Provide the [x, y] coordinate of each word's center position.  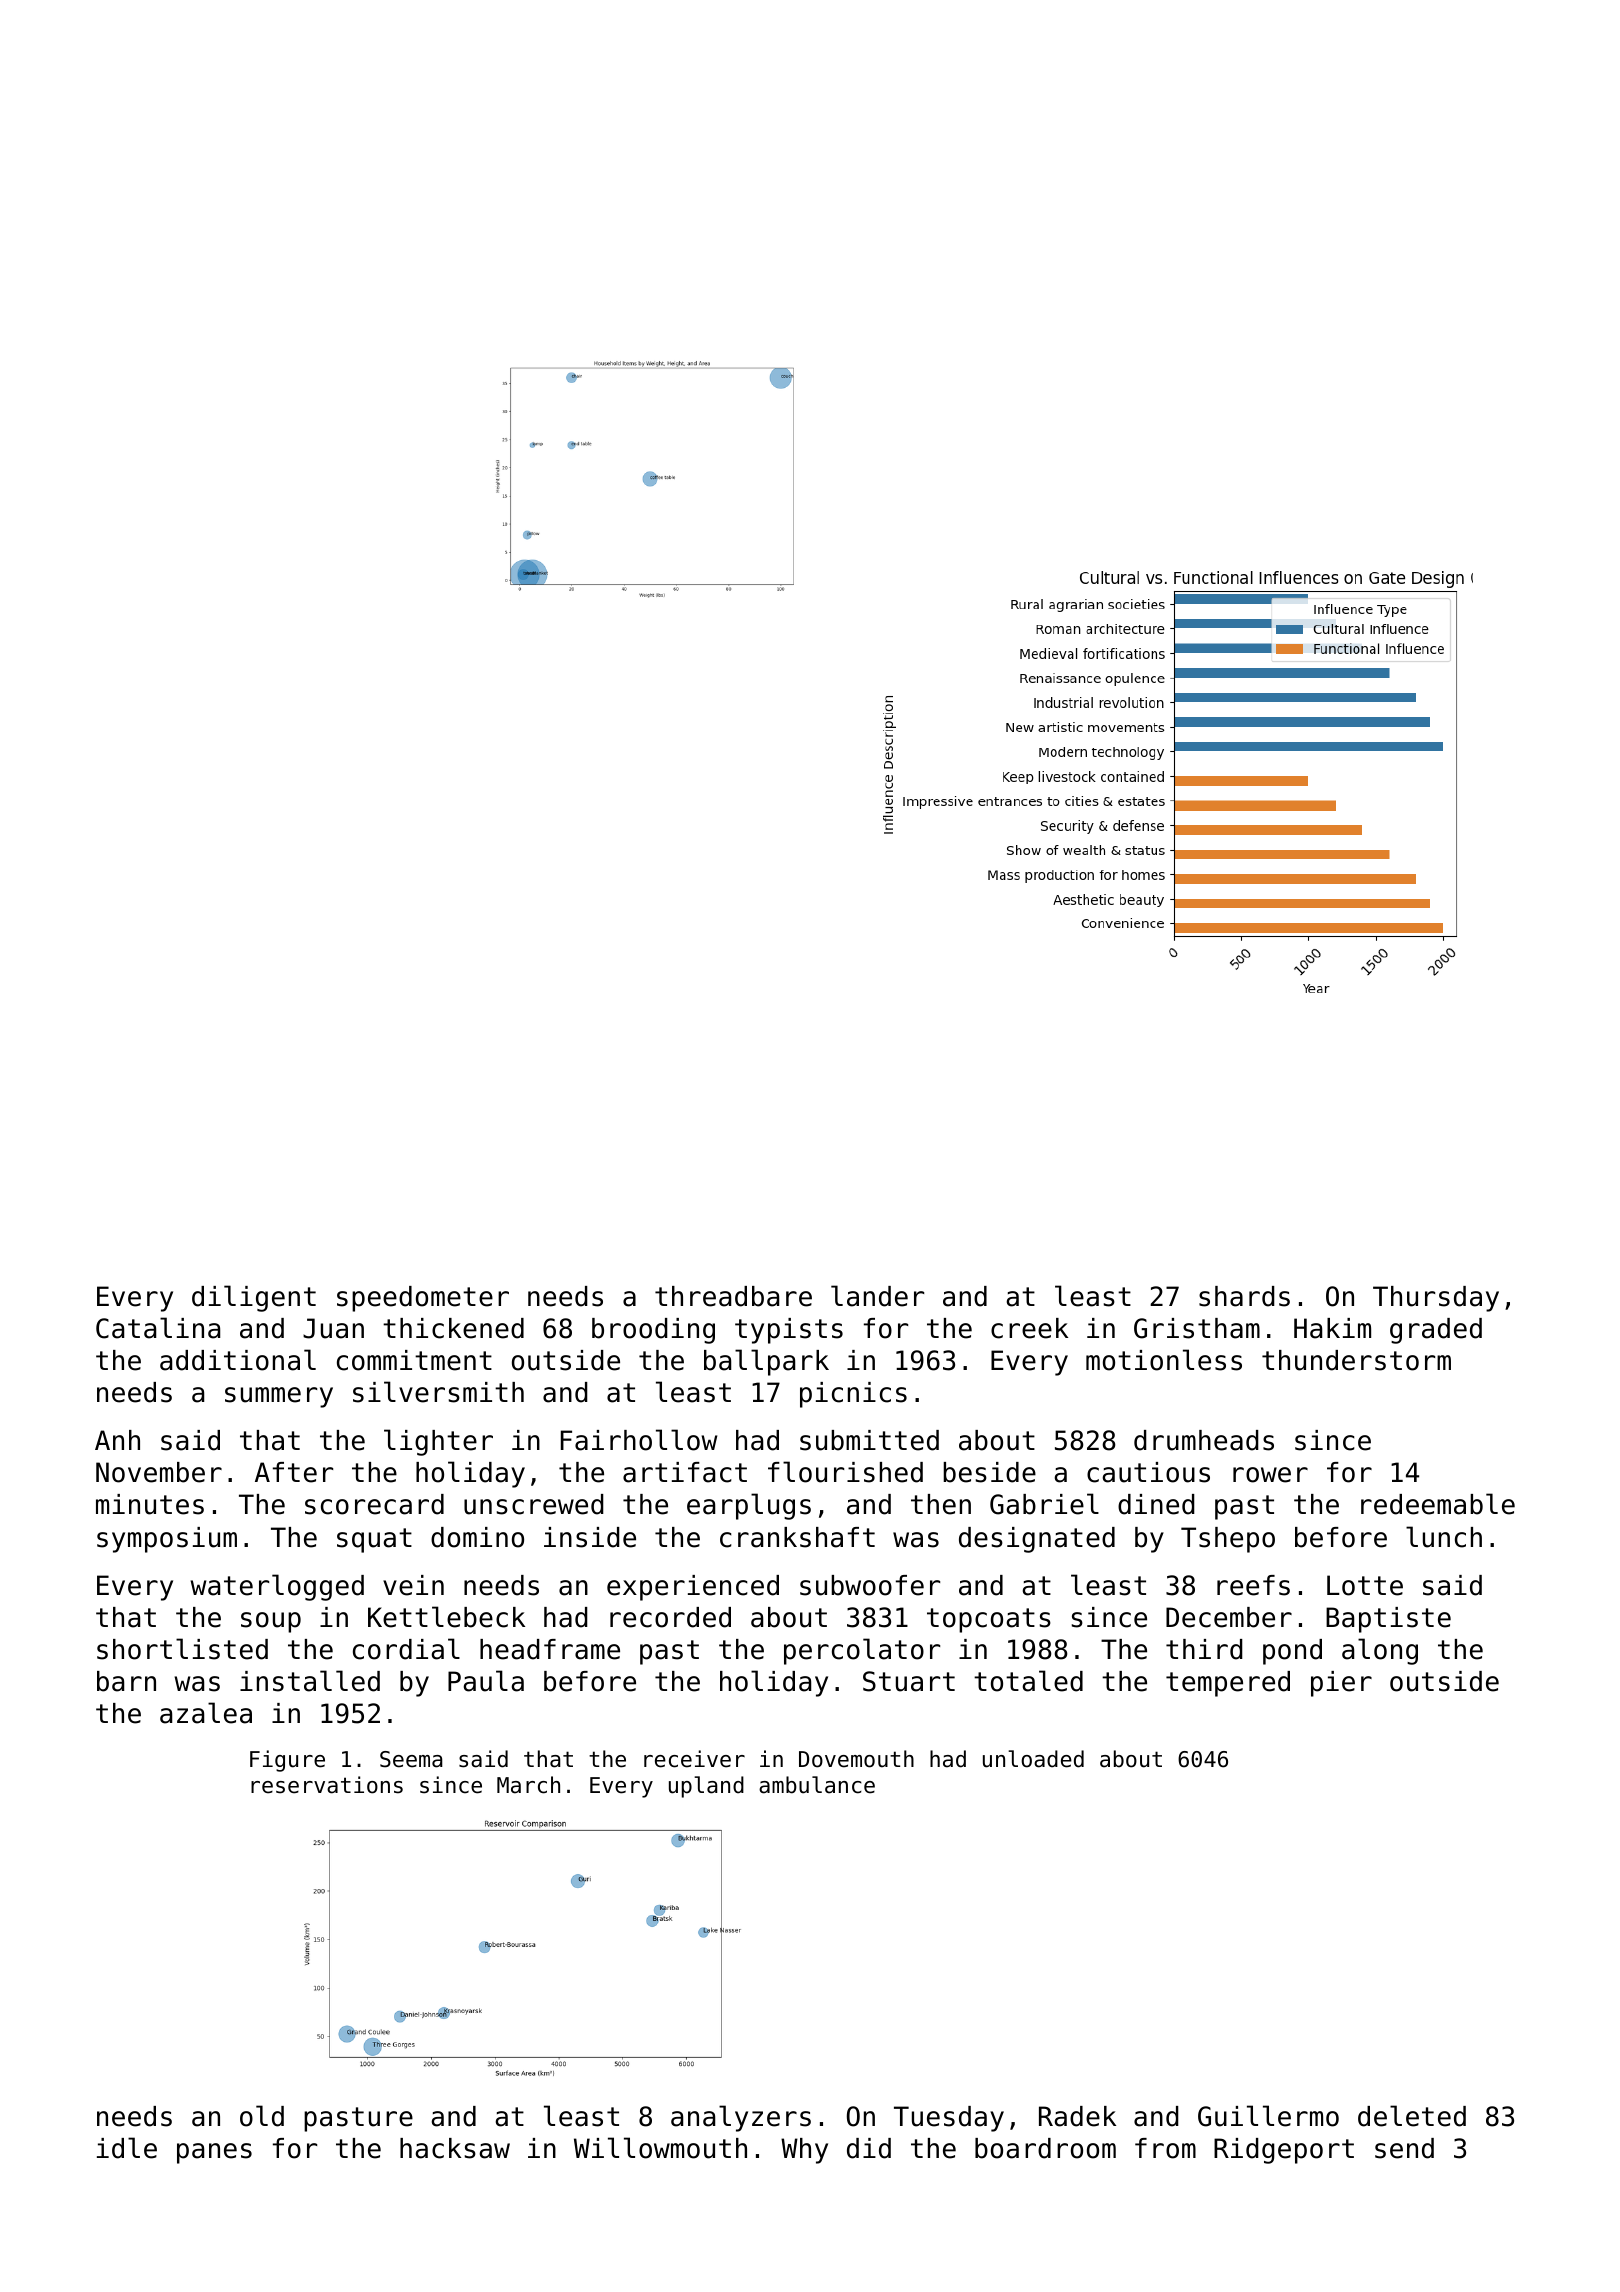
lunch [1444, 1537]
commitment [414, 1360]
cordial [406, 1649]
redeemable [1438, 1504]
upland [706, 1787]
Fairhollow [639, 1440]
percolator [862, 1651]
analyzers [741, 2118]
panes [214, 2153]
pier [1341, 1684]
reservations [327, 1785]
